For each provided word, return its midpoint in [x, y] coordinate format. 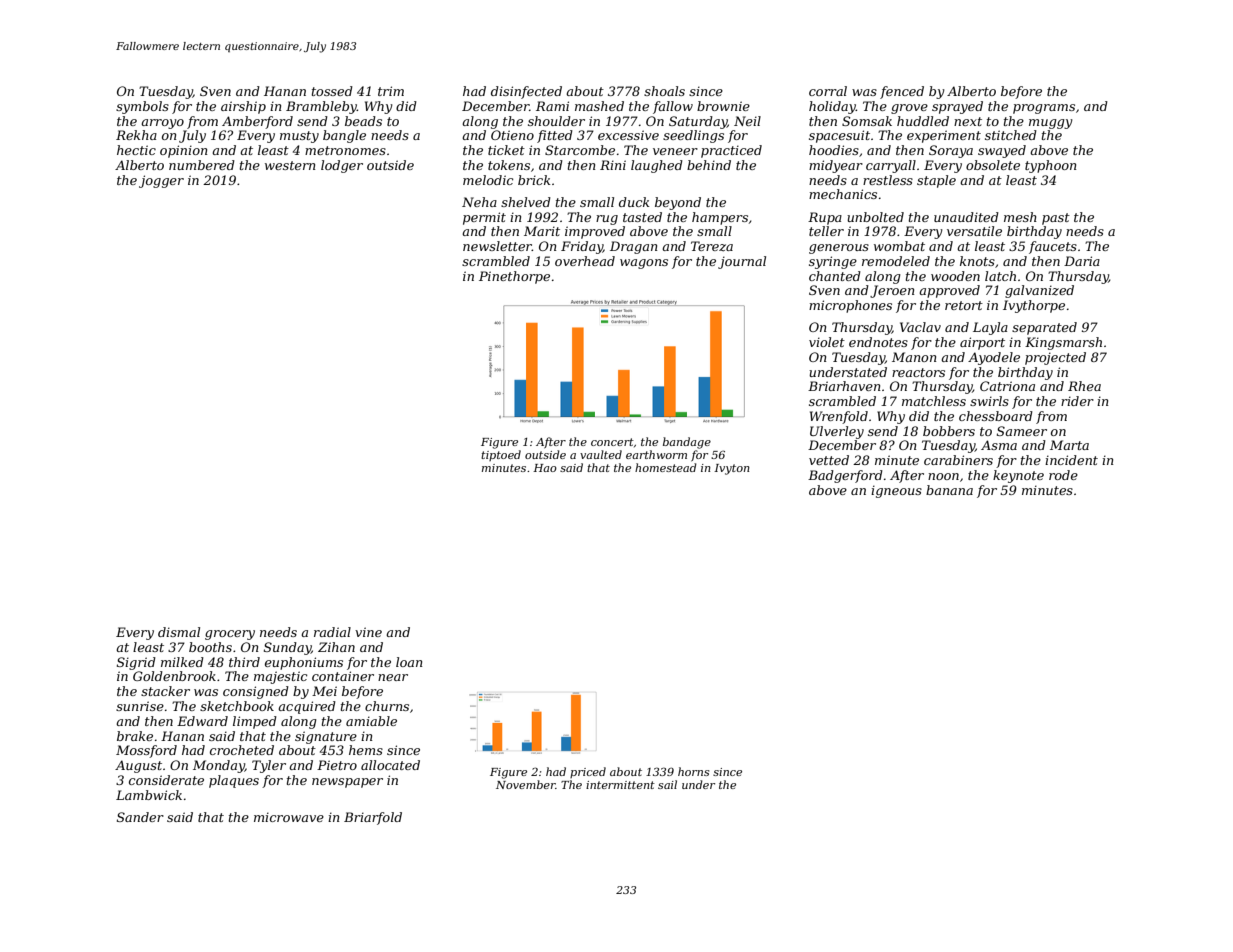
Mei [324, 691]
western [290, 165]
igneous [896, 491]
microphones [850, 306]
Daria [1082, 261]
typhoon [1051, 166]
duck [634, 202]
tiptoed [501, 455]
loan [409, 662]
